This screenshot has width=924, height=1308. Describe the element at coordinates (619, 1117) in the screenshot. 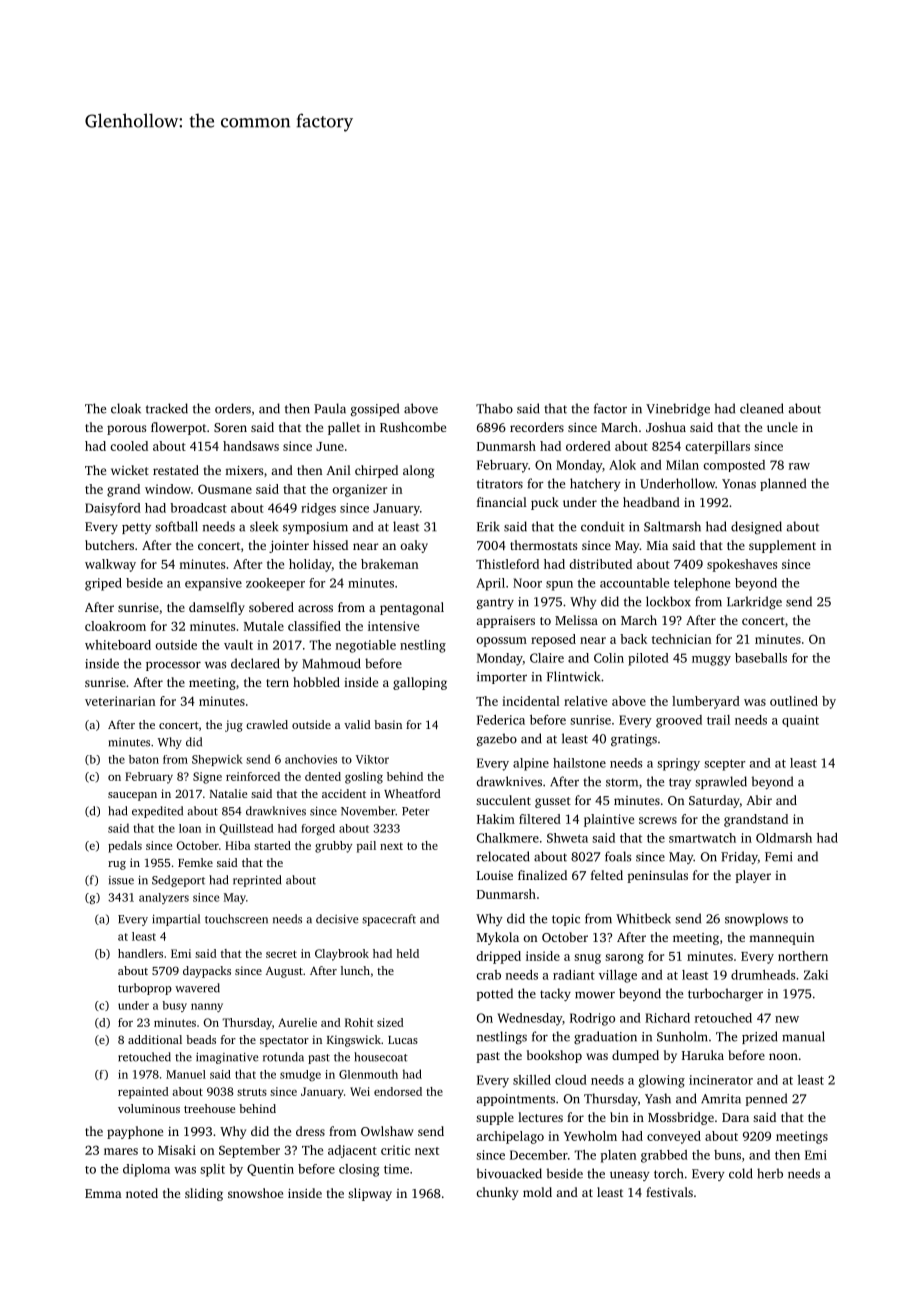

I see `bin` at that location.
